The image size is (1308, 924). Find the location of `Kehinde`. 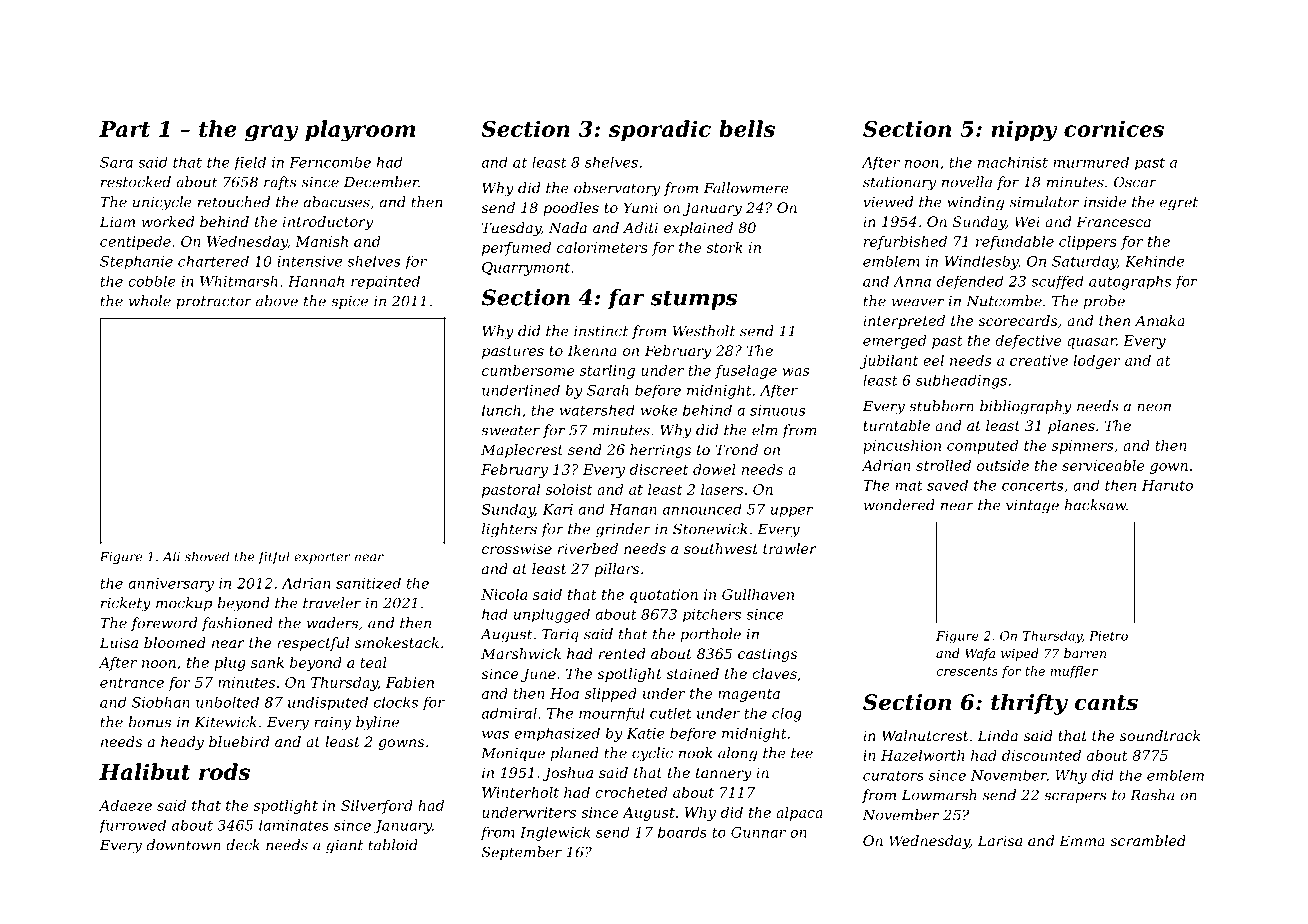

Kehinde is located at coordinates (1154, 261).
